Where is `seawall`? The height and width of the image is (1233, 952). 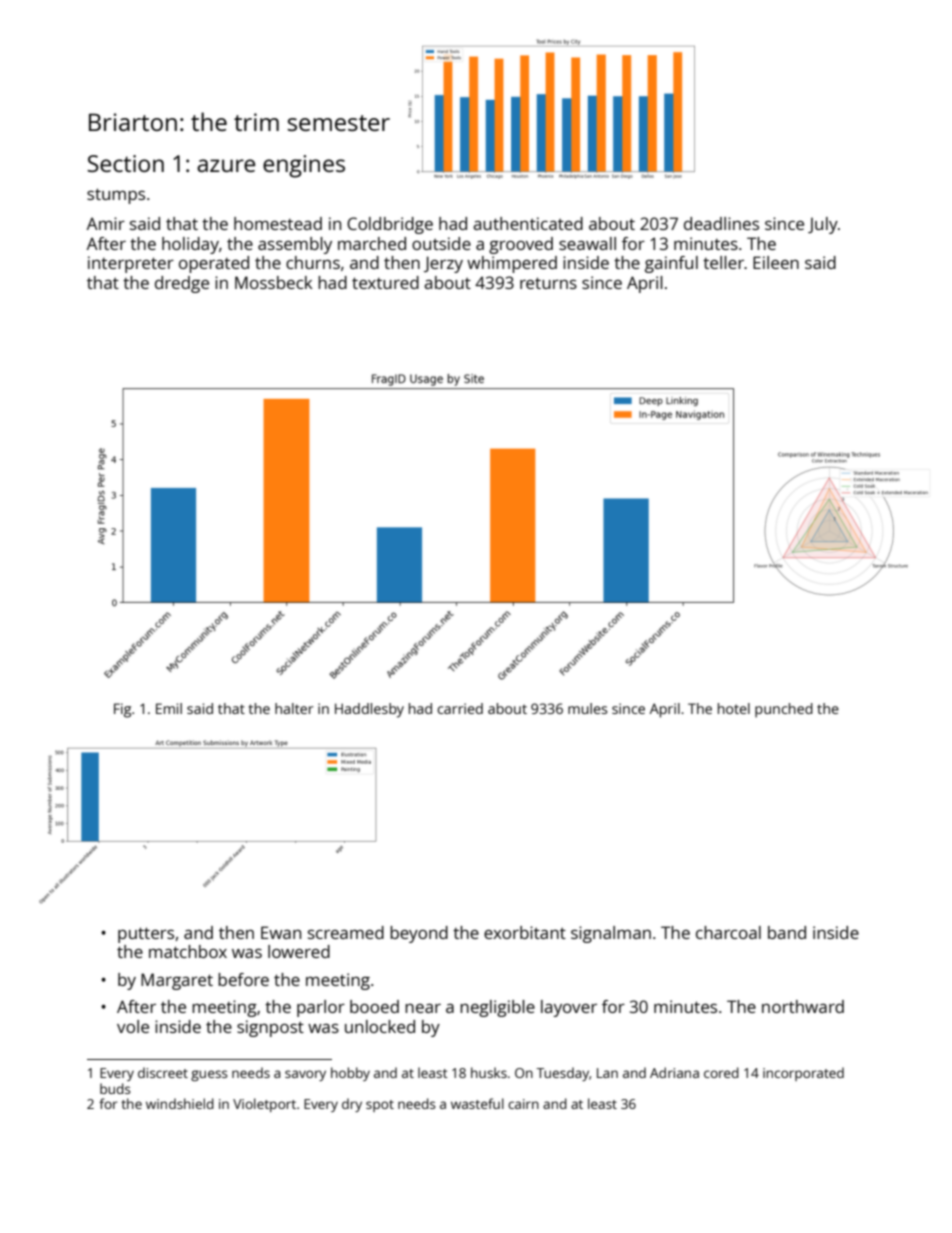
seawall is located at coordinates (587, 243).
